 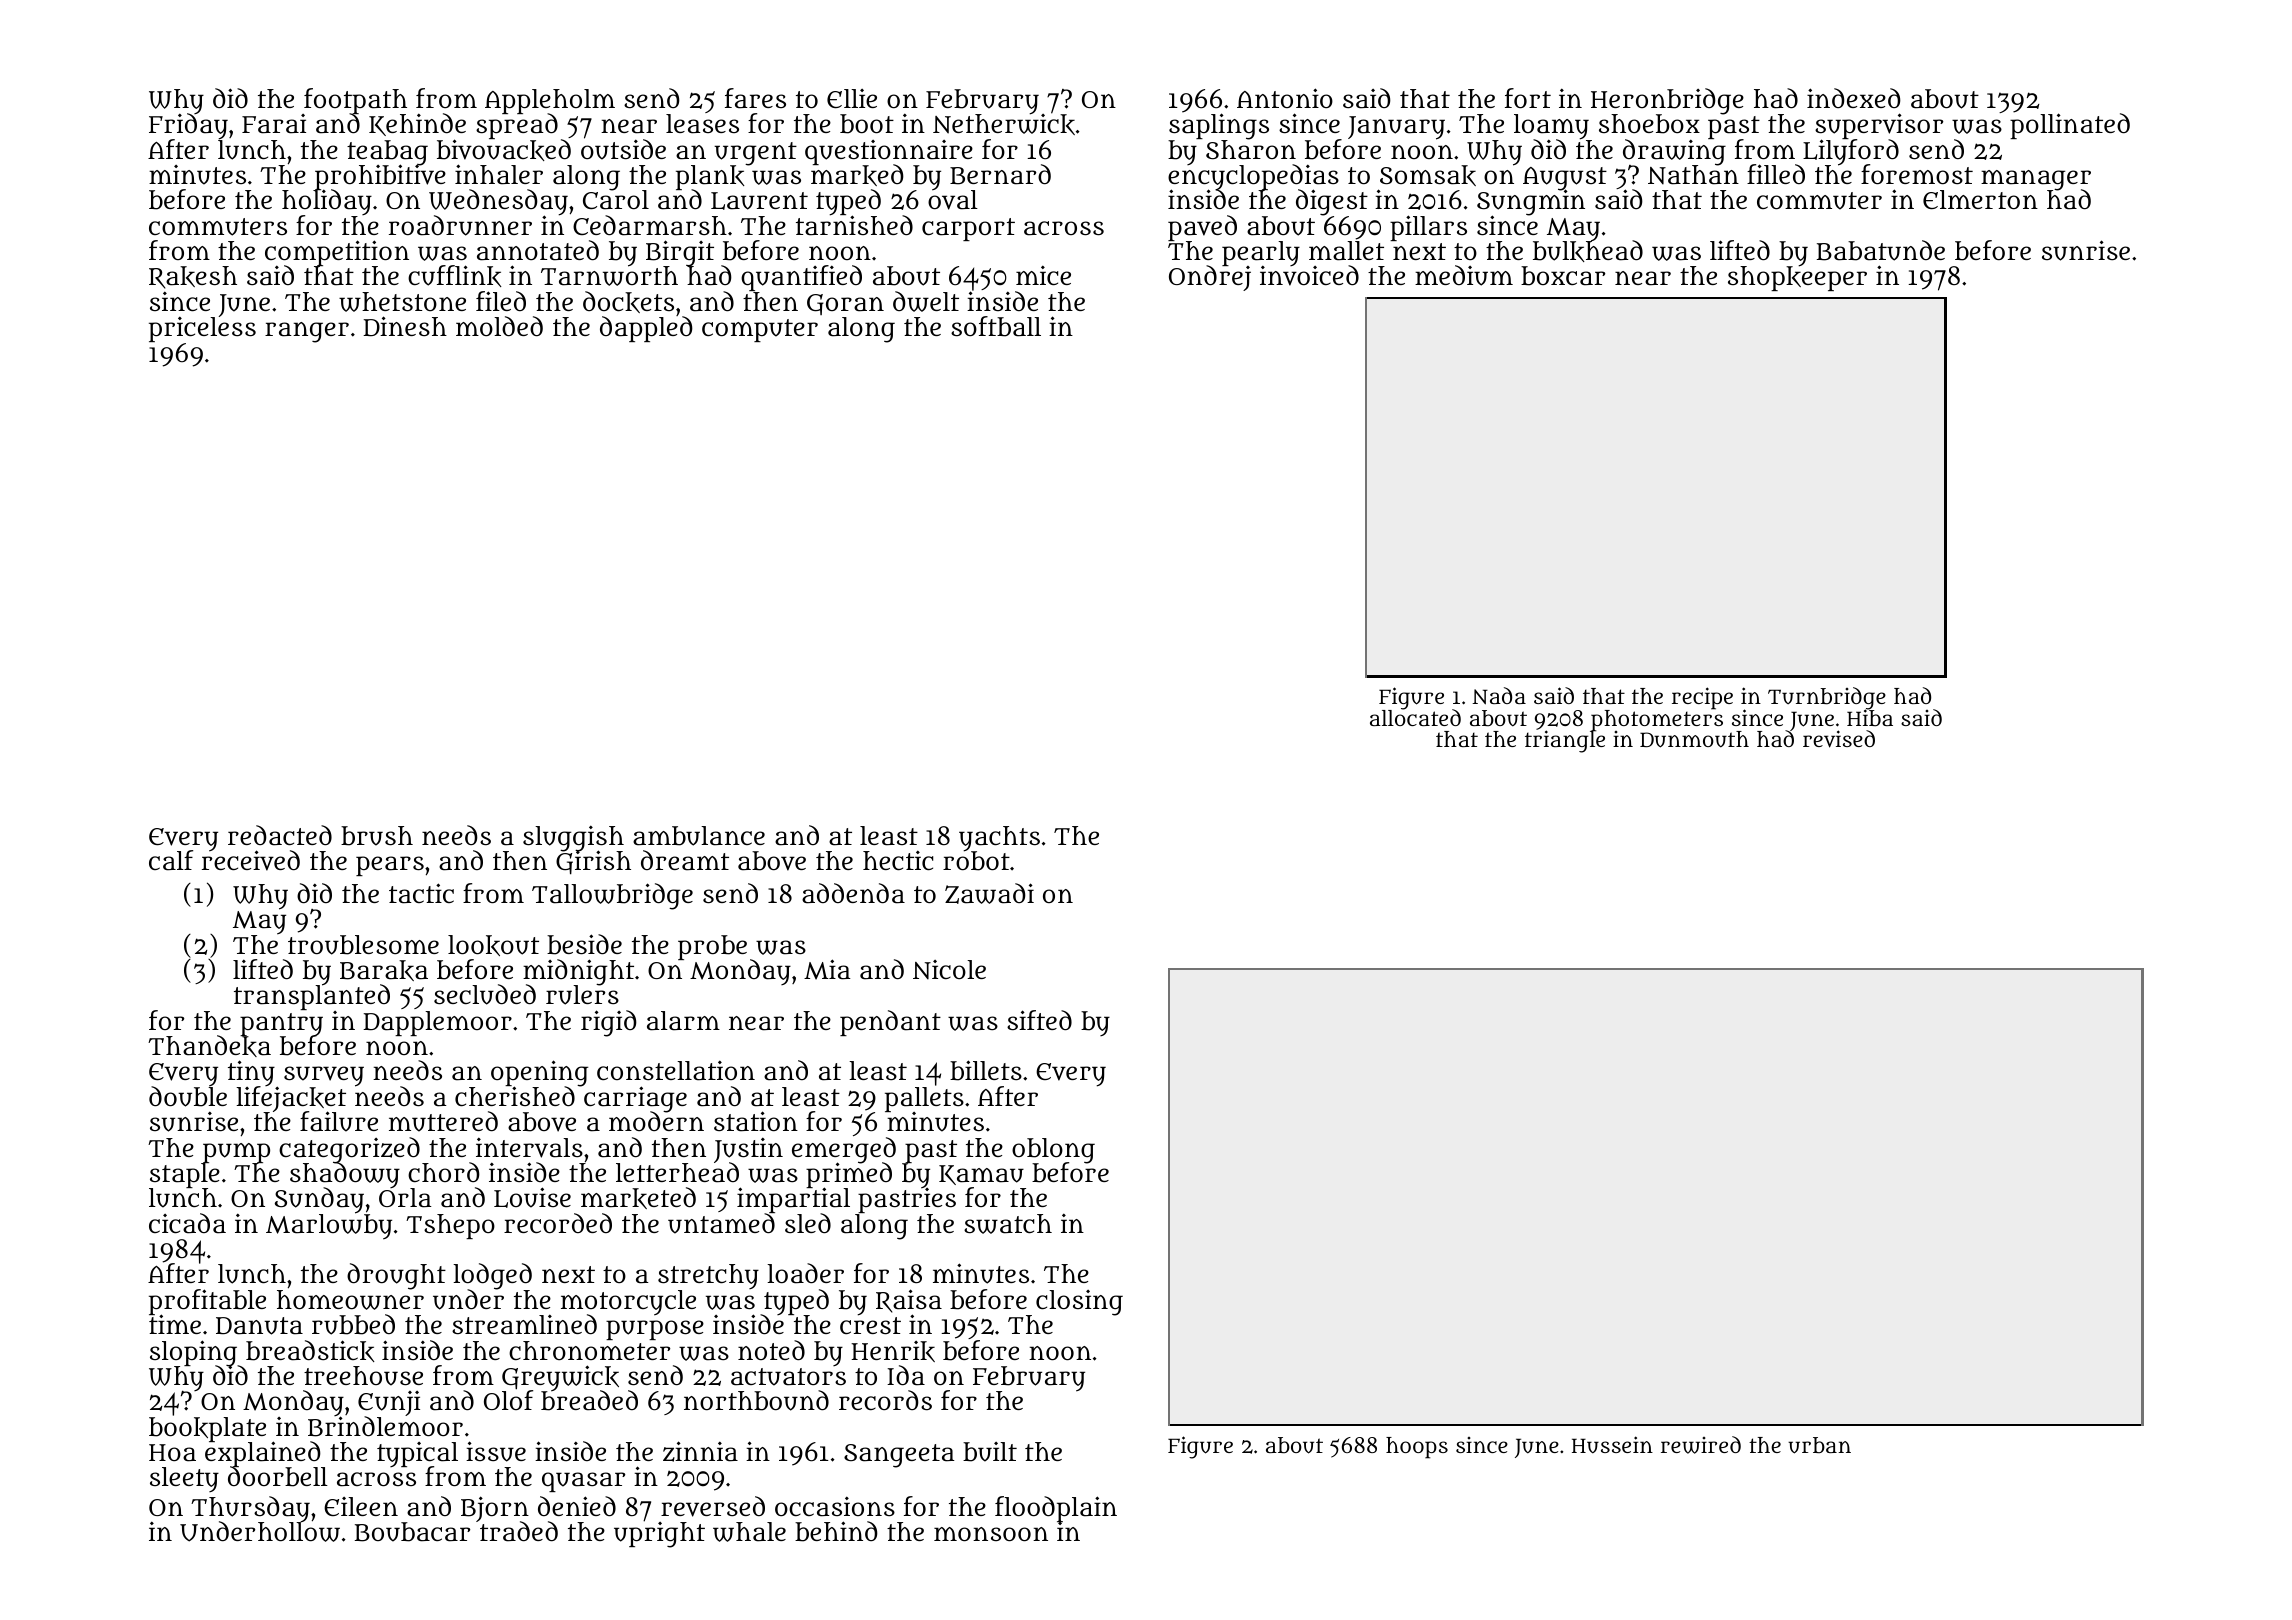 I want to click on shopkeeper, so click(x=1797, y=279).
